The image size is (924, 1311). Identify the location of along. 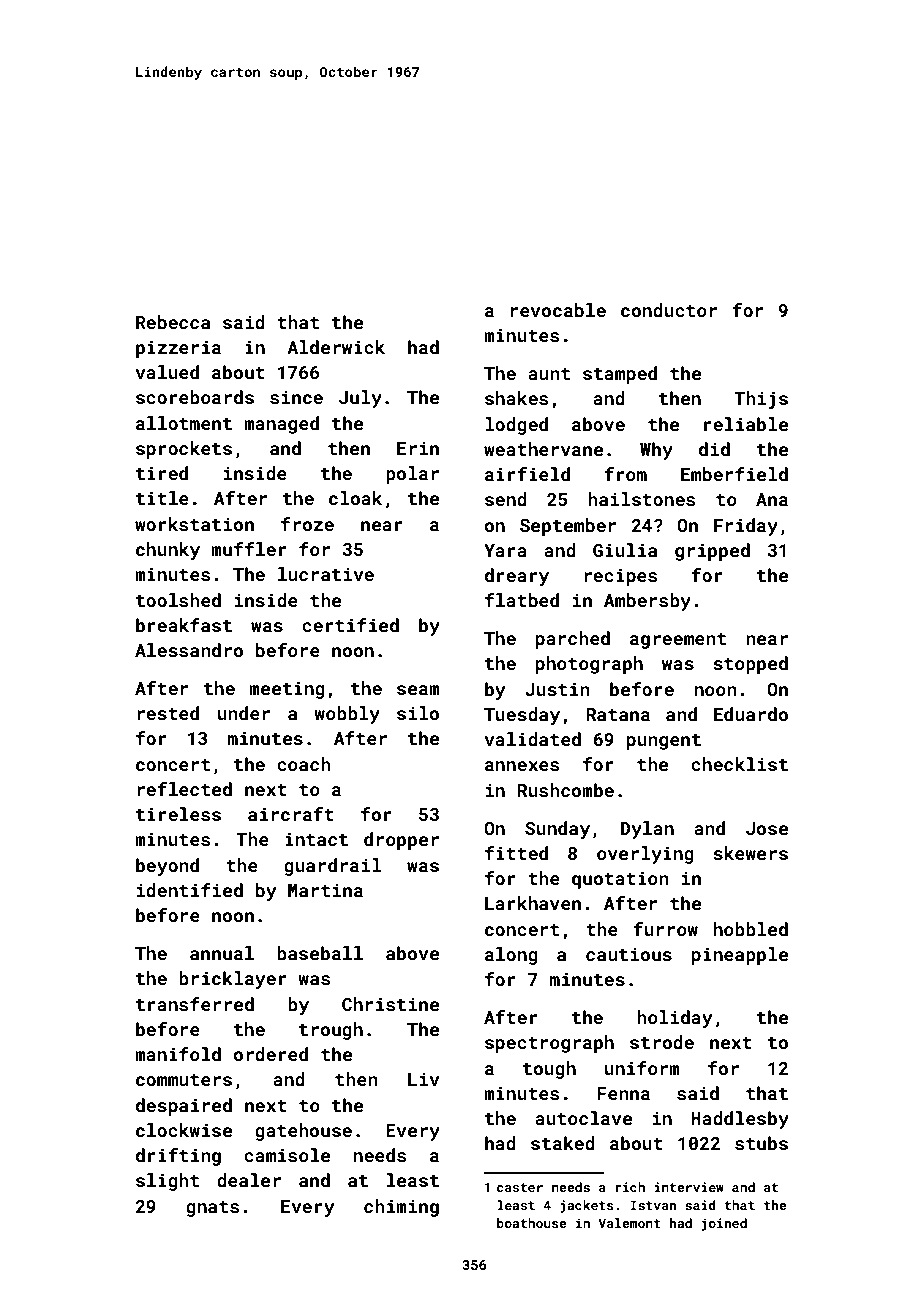
(511, 956).
